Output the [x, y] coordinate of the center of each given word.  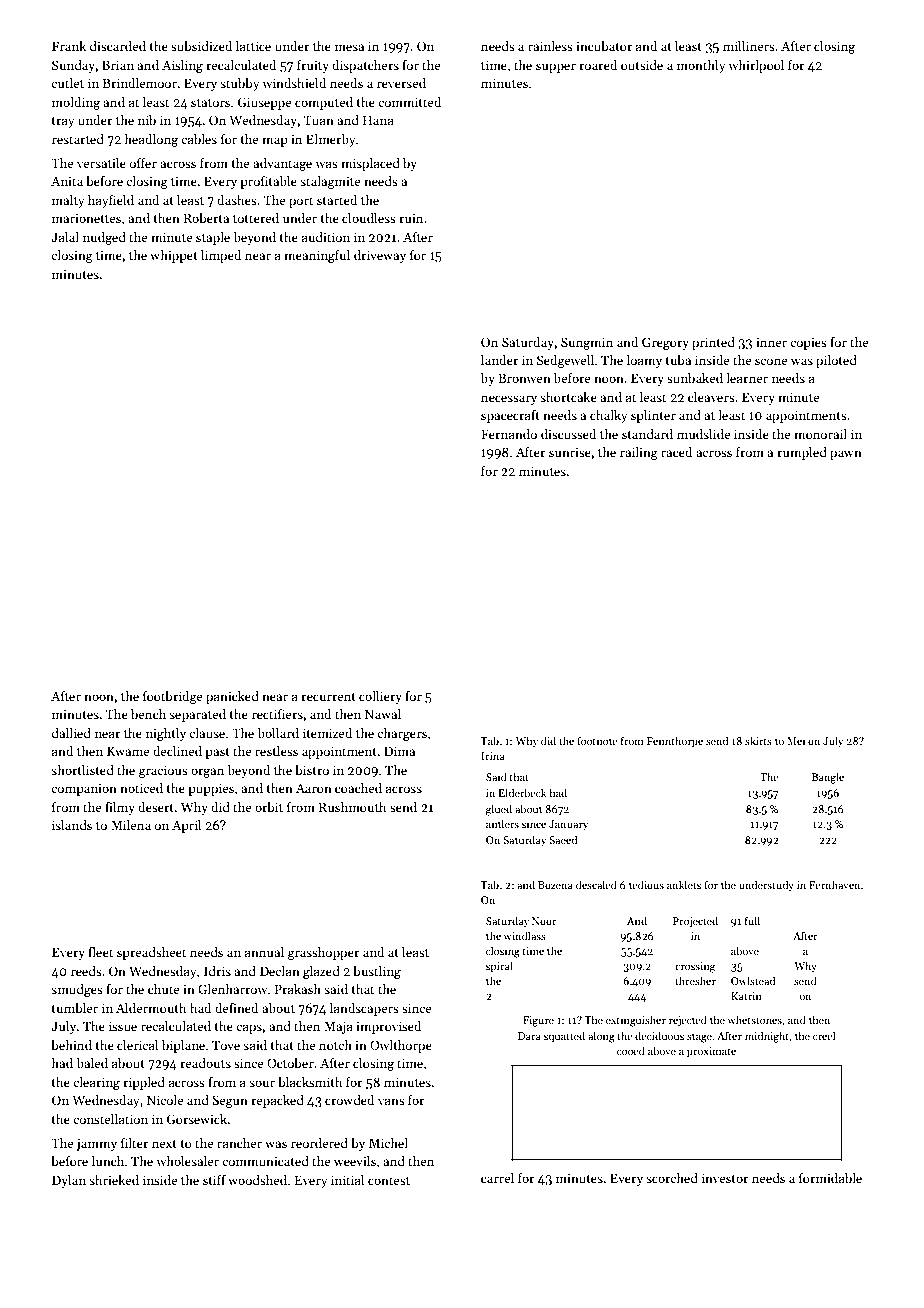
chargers [402, 734]
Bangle [828, 778]
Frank [69, 46]
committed [409, 102]
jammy [97, 1144]
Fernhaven [834, 884]
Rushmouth [352, 807]
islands [72, 825]
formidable [830, 1178]
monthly [701, 66]
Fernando [509, 434]
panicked [232, 697]
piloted [836, 361]
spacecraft [510, 416]
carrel [497, 1178]
